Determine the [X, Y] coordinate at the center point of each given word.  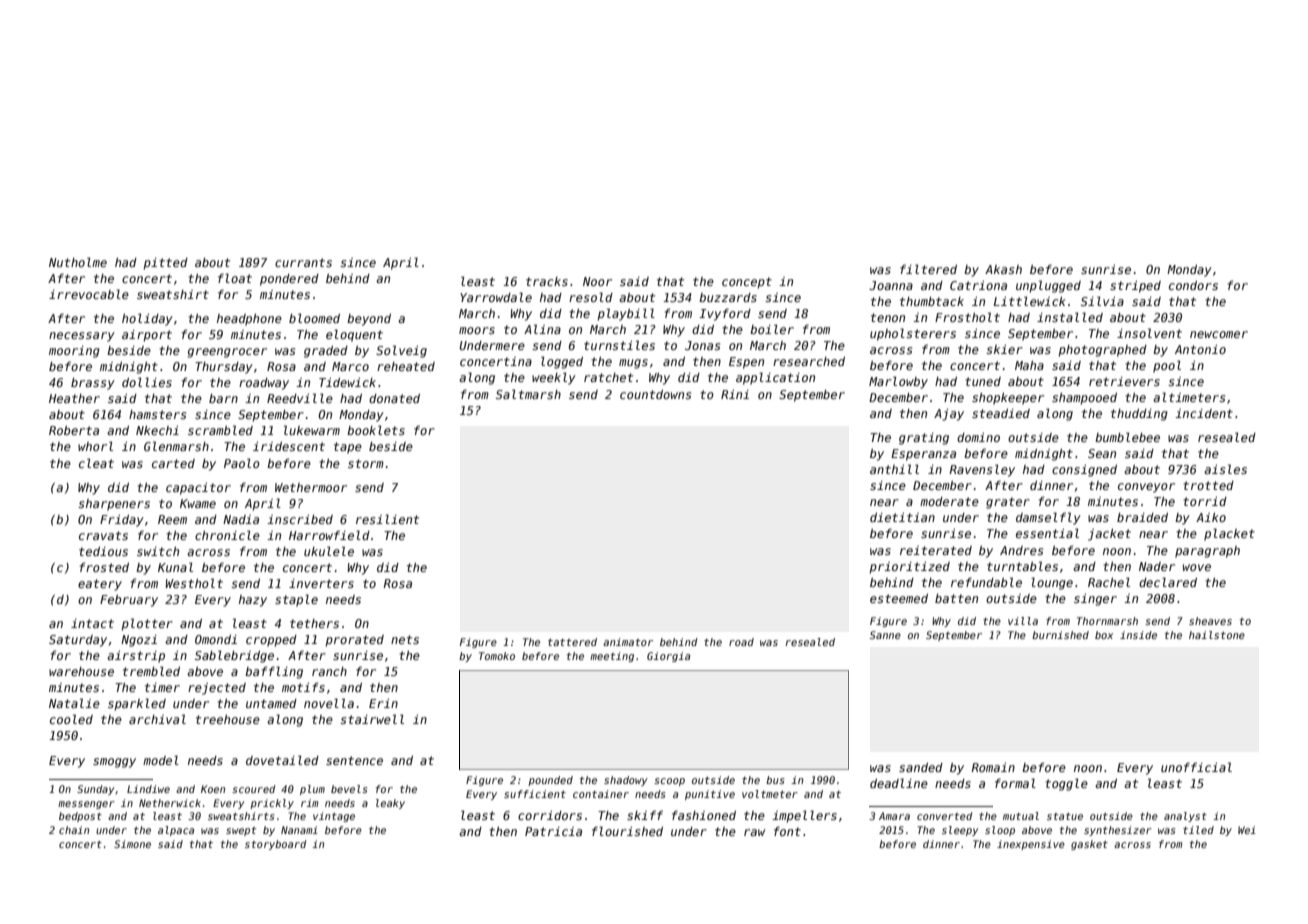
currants [303, 262]
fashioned [704, 815]
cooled [71, 719]
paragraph [1207, 552]
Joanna [891, 285]
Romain [993, 767]
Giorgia [668, 657]
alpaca [176, 831]
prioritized [909, 568]
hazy [253, 601]
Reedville [300, 398]
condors [1193, 285]
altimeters [1189, 397]
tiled [1198, 830]
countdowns [655, 394]
